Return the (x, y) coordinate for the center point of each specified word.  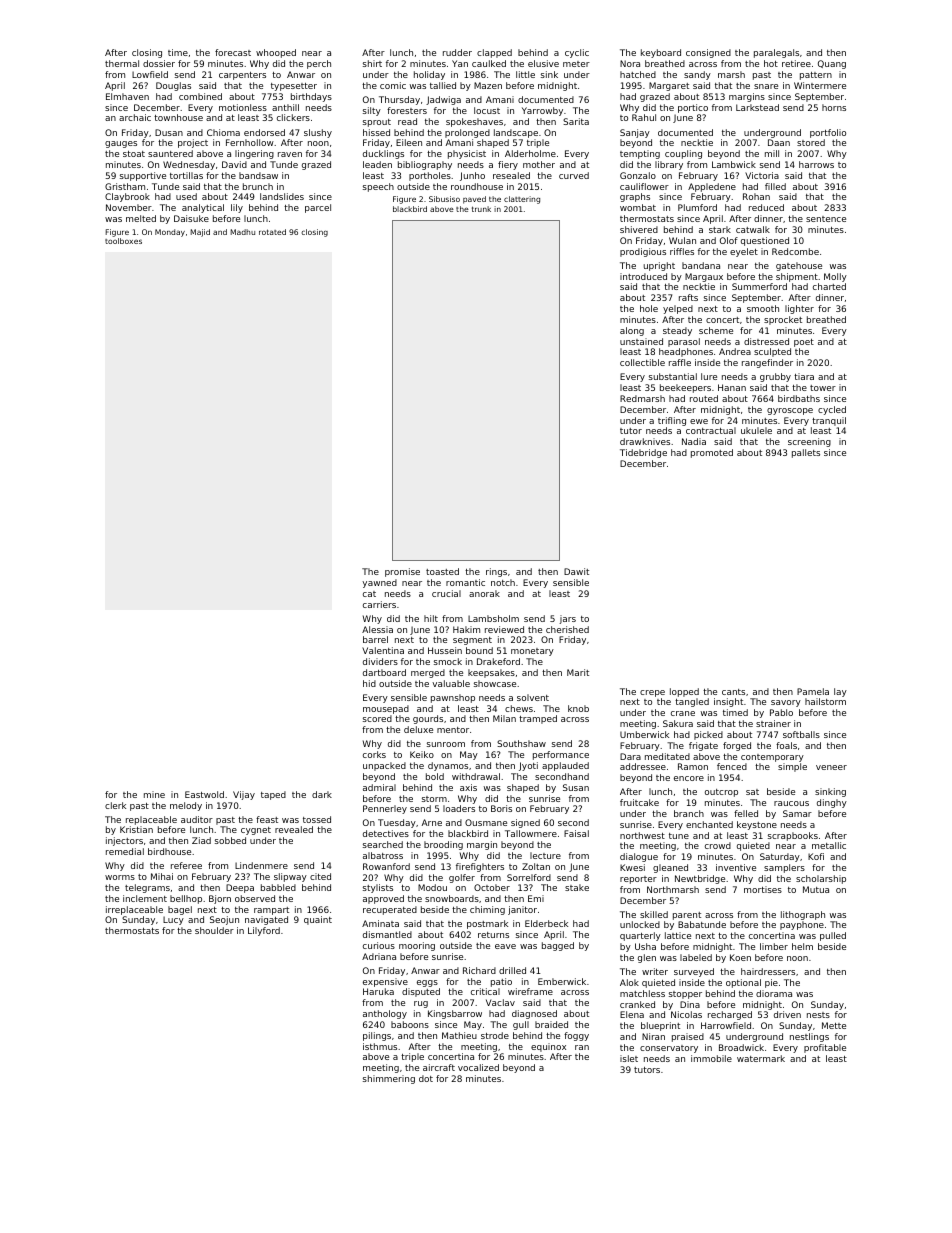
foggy (576, 1036)
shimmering (389, 1079)
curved (574, 175)
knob (578, 708)
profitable (825, 1048)
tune (679, 836)
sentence (826, 219)
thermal (122, 63)
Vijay (244, 795)
